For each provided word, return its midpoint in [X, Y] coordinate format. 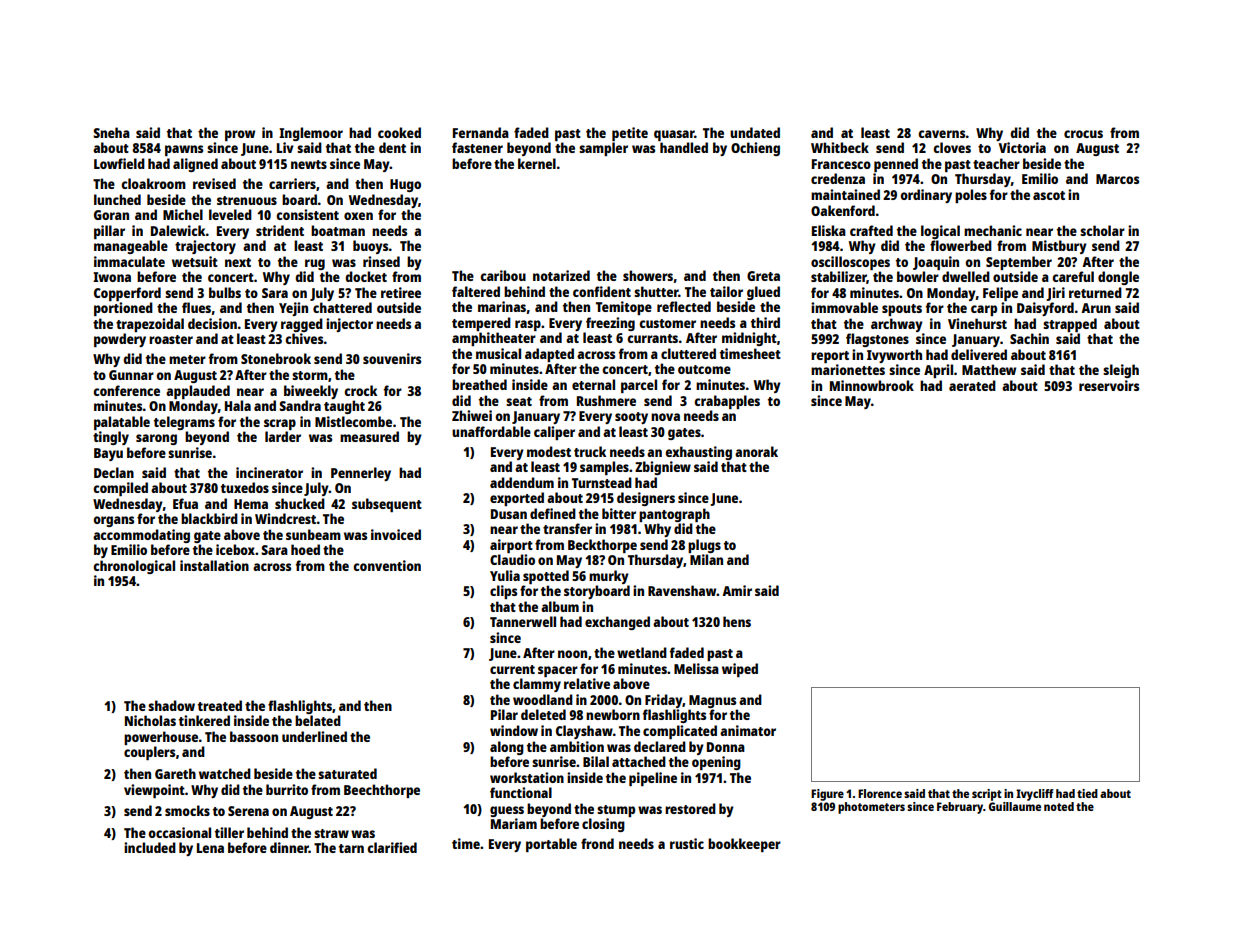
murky [609, 577]
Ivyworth [894, 356]
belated [318, 720]
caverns [942, 134]
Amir [737, 590]
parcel [639, 386]
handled [684, 147]
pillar [109, 232]
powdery [120, 340]
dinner [289, 847]
